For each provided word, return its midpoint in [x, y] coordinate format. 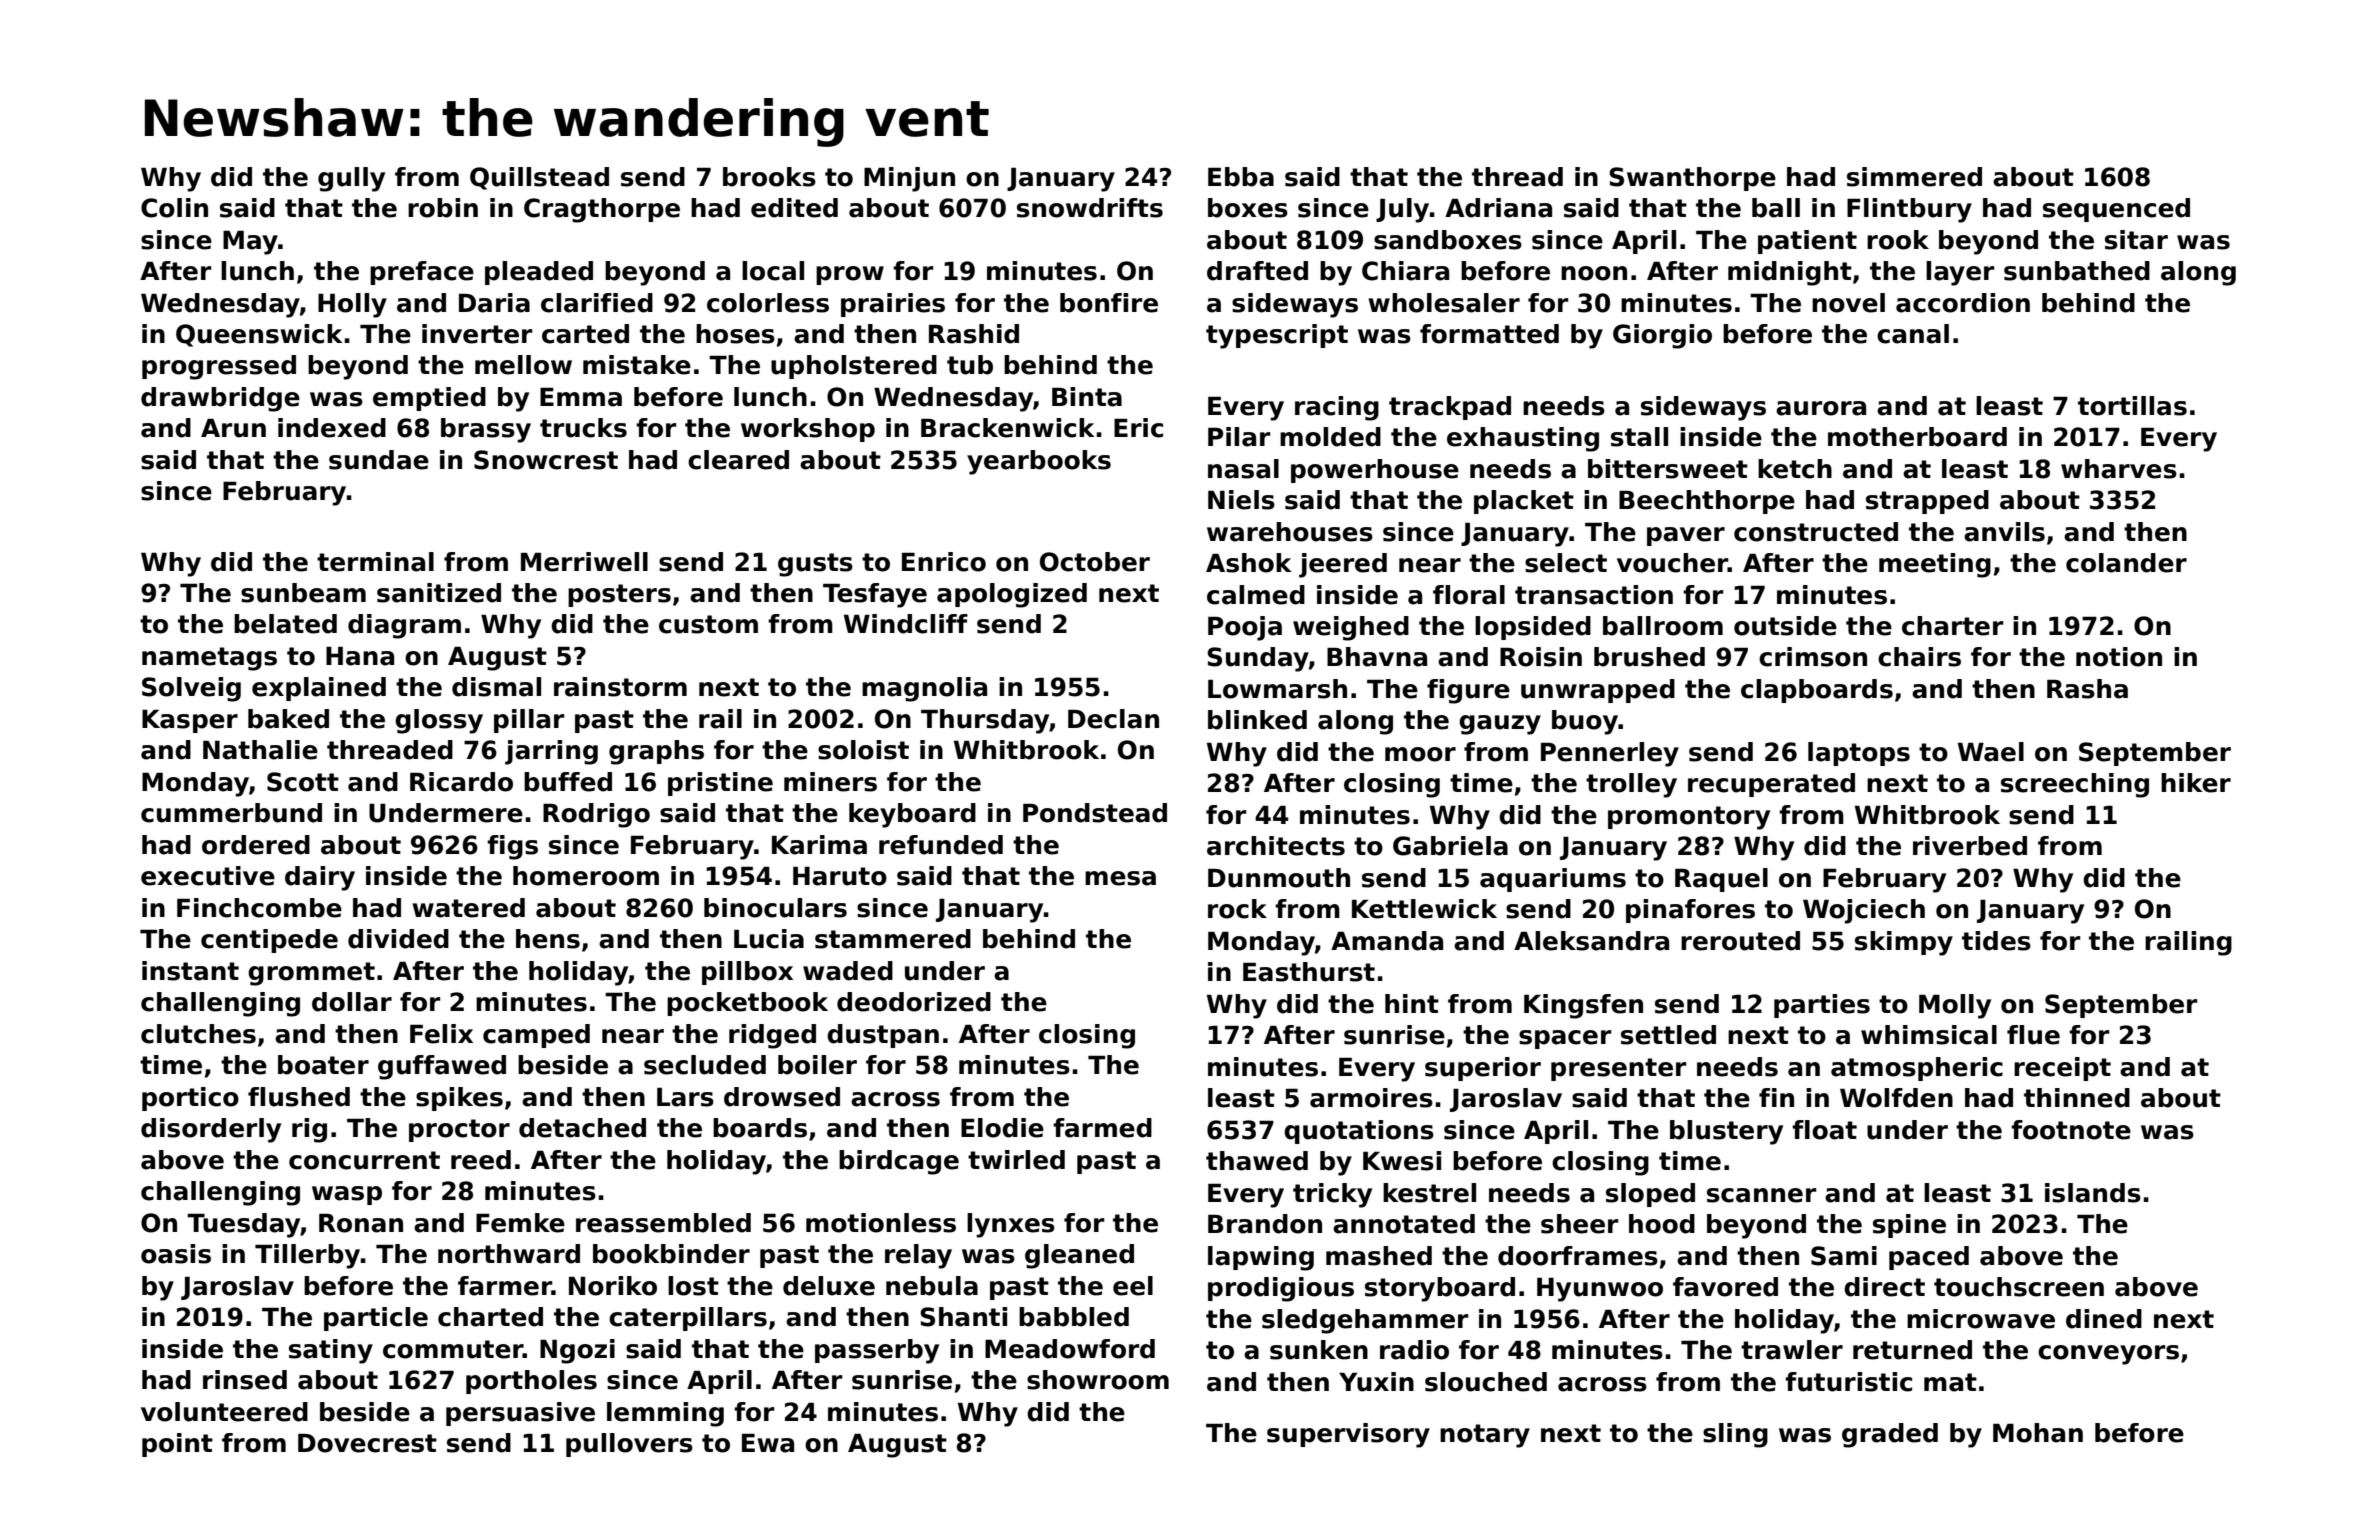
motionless [881, 1223]
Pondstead [1095, 813]
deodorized [914, 1002]
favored [1725, 1287]
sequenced [2116, 210]
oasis [176, 1254]
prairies [893, 305]
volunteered [224, 1412]
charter [1953, 626]
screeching [2075, 785]
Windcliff [906, 624]
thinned [2077, 1098]
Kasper [190, 721]
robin [443, 208]
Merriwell [584, 562]
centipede [269, 941]
